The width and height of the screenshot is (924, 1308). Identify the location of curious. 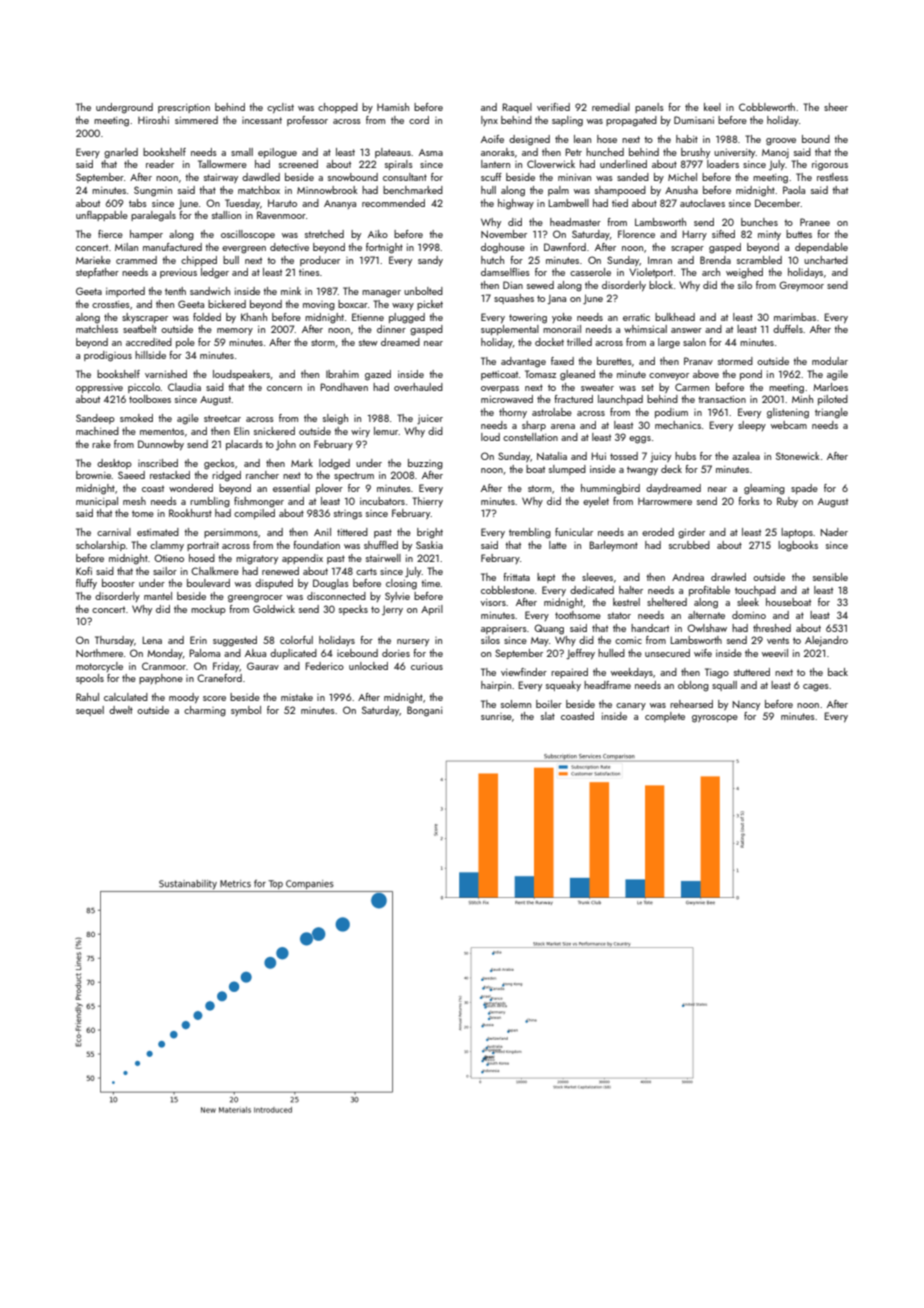
(427, 666).
